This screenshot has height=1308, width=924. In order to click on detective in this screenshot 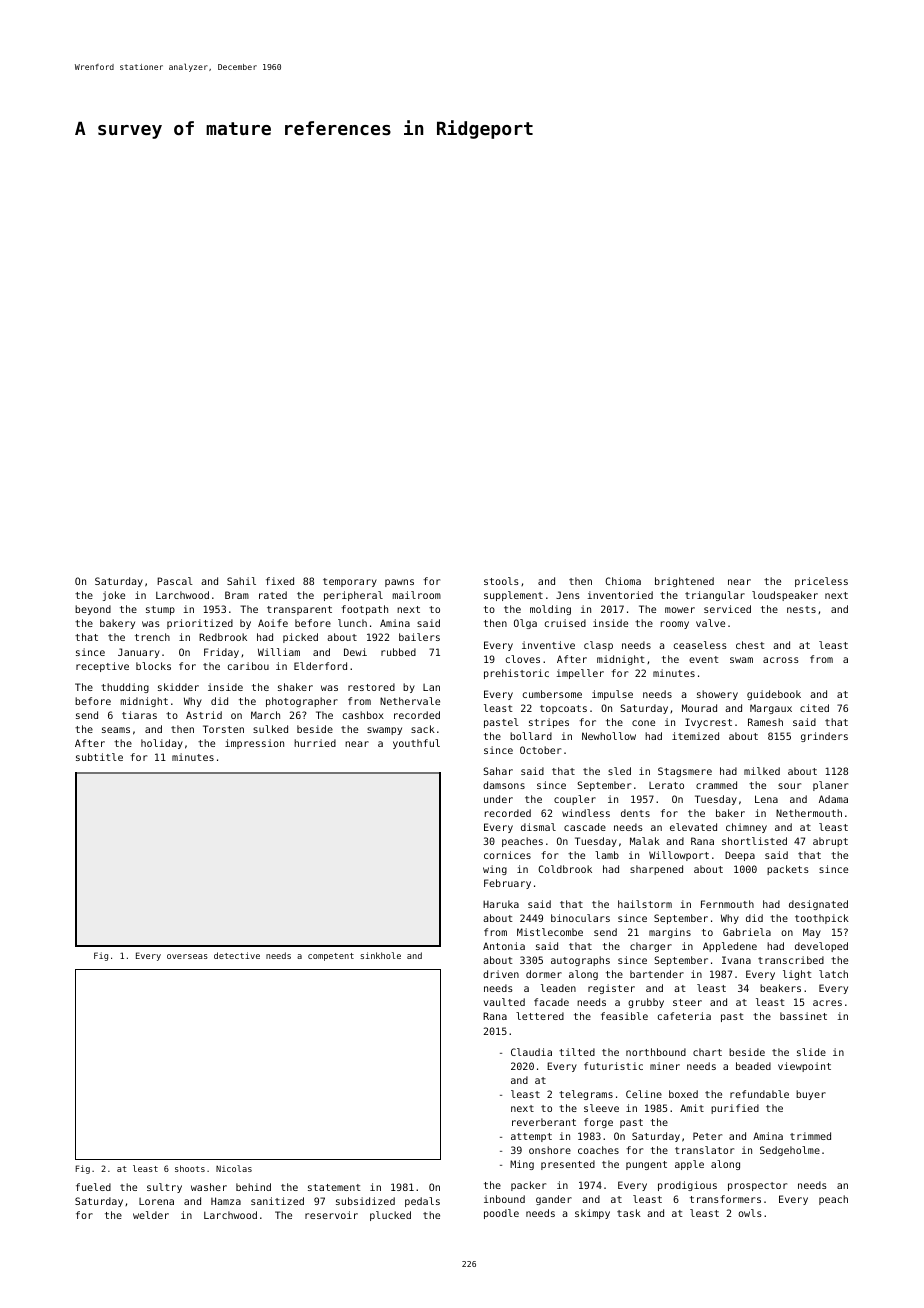, I will do `click(237, 955)`.
